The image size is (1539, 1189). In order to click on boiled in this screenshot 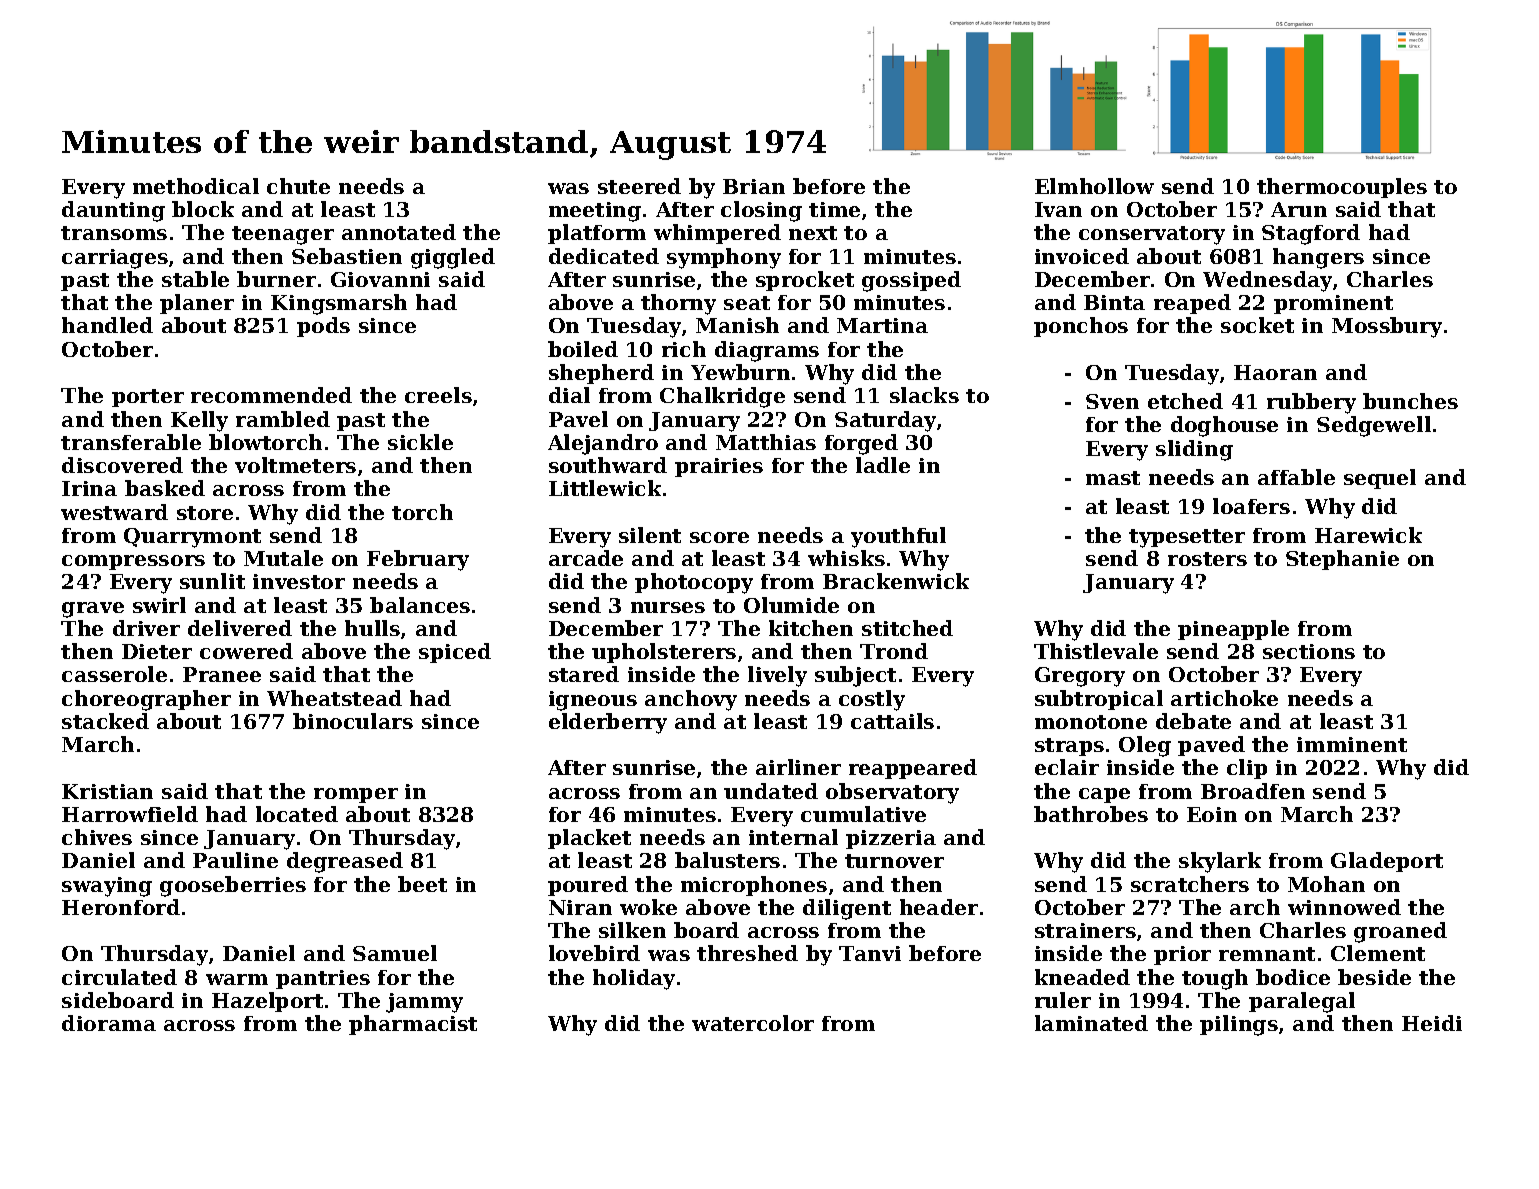, I will do `click(583, 349)`.
